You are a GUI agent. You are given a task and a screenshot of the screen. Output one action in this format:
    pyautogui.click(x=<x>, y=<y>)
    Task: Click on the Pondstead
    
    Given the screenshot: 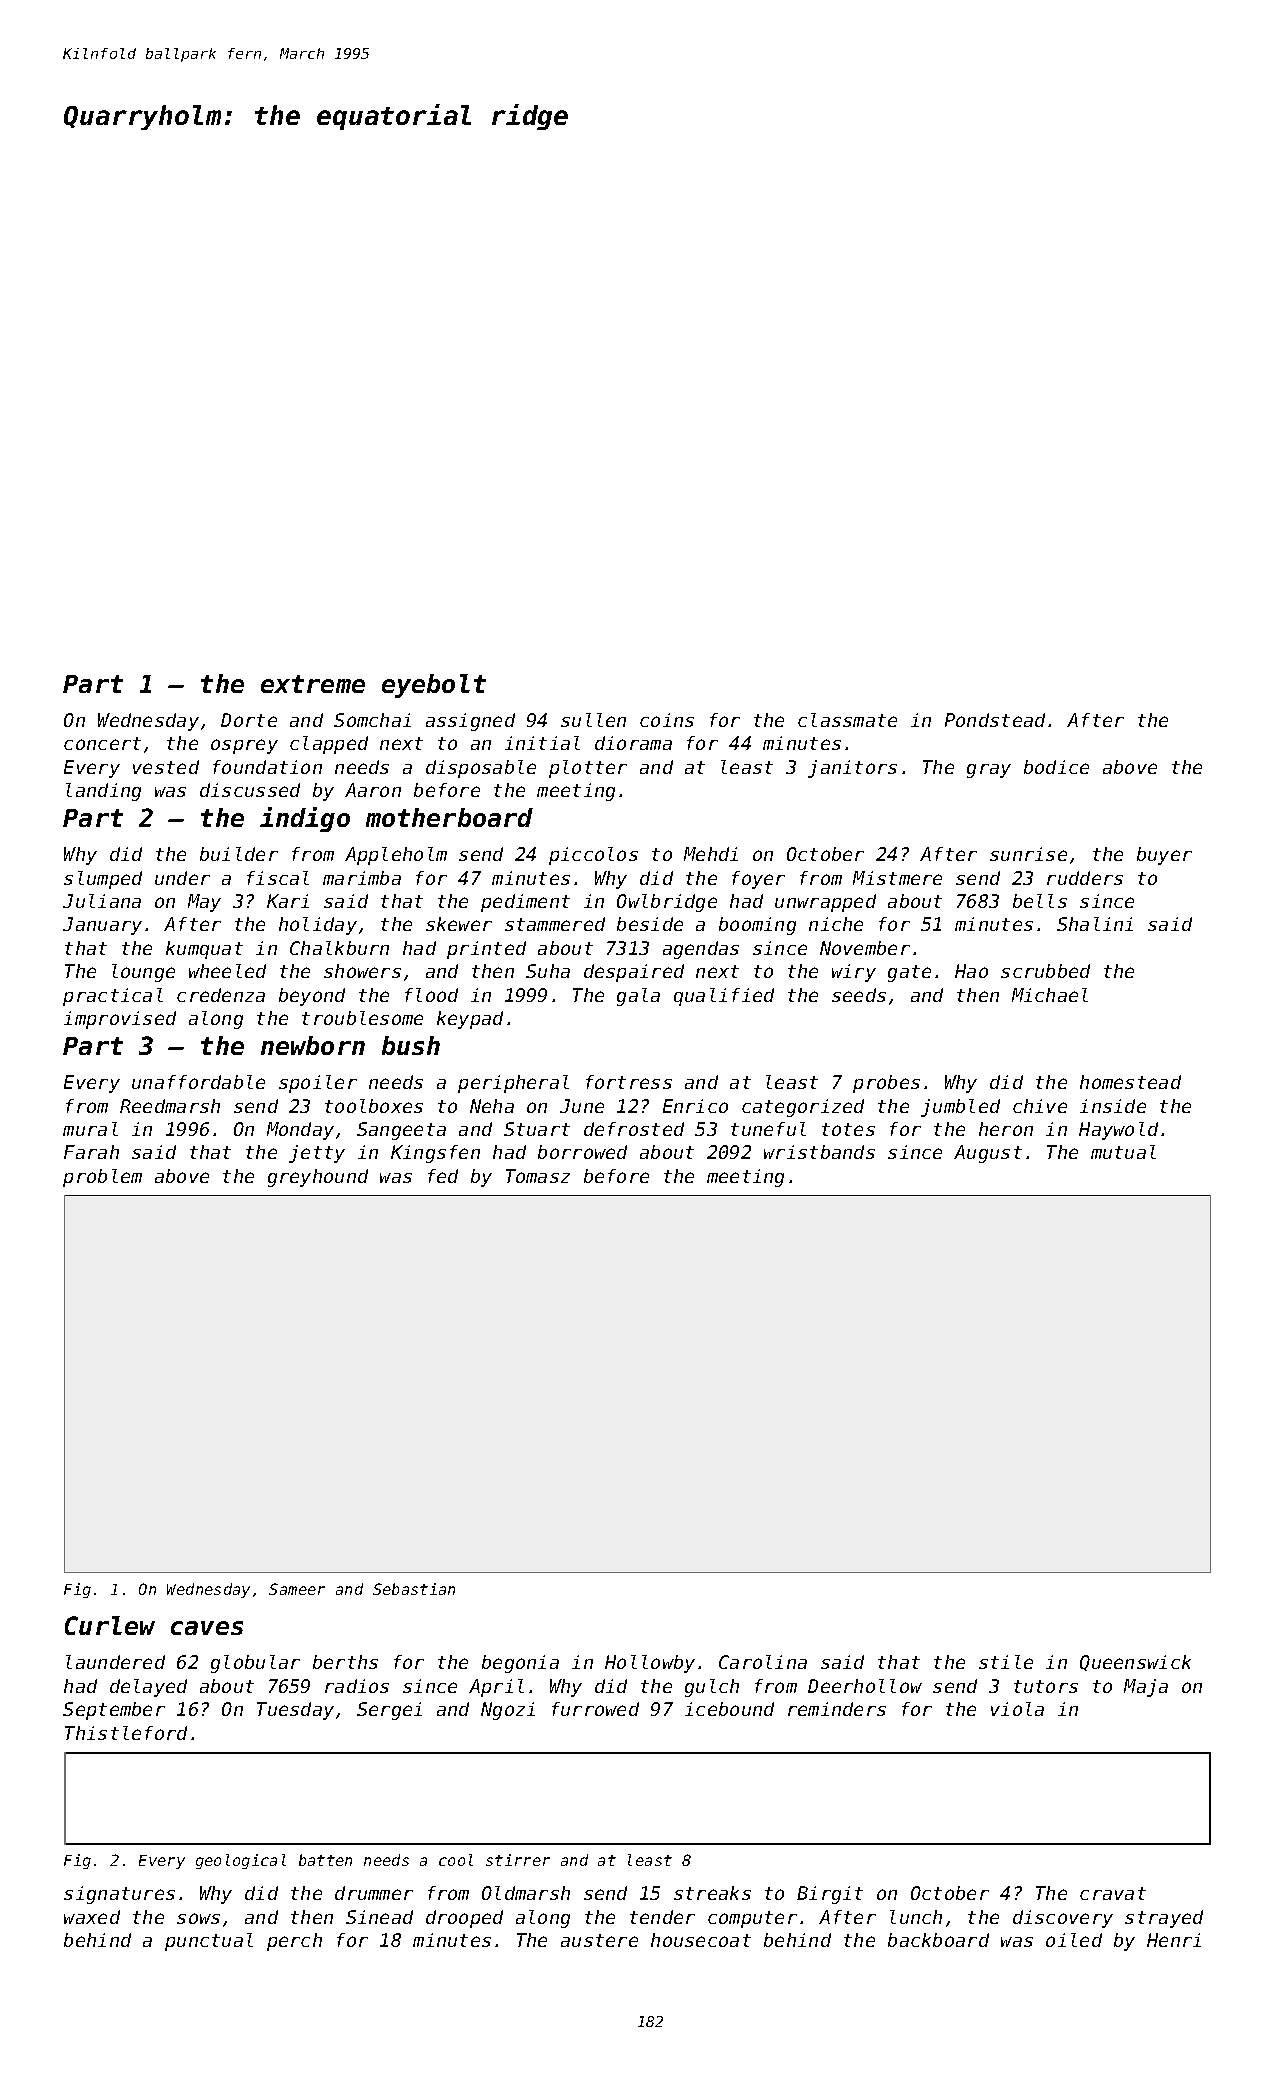 What is the action you would take?
    pyautogui.click(x=995, y=720)
